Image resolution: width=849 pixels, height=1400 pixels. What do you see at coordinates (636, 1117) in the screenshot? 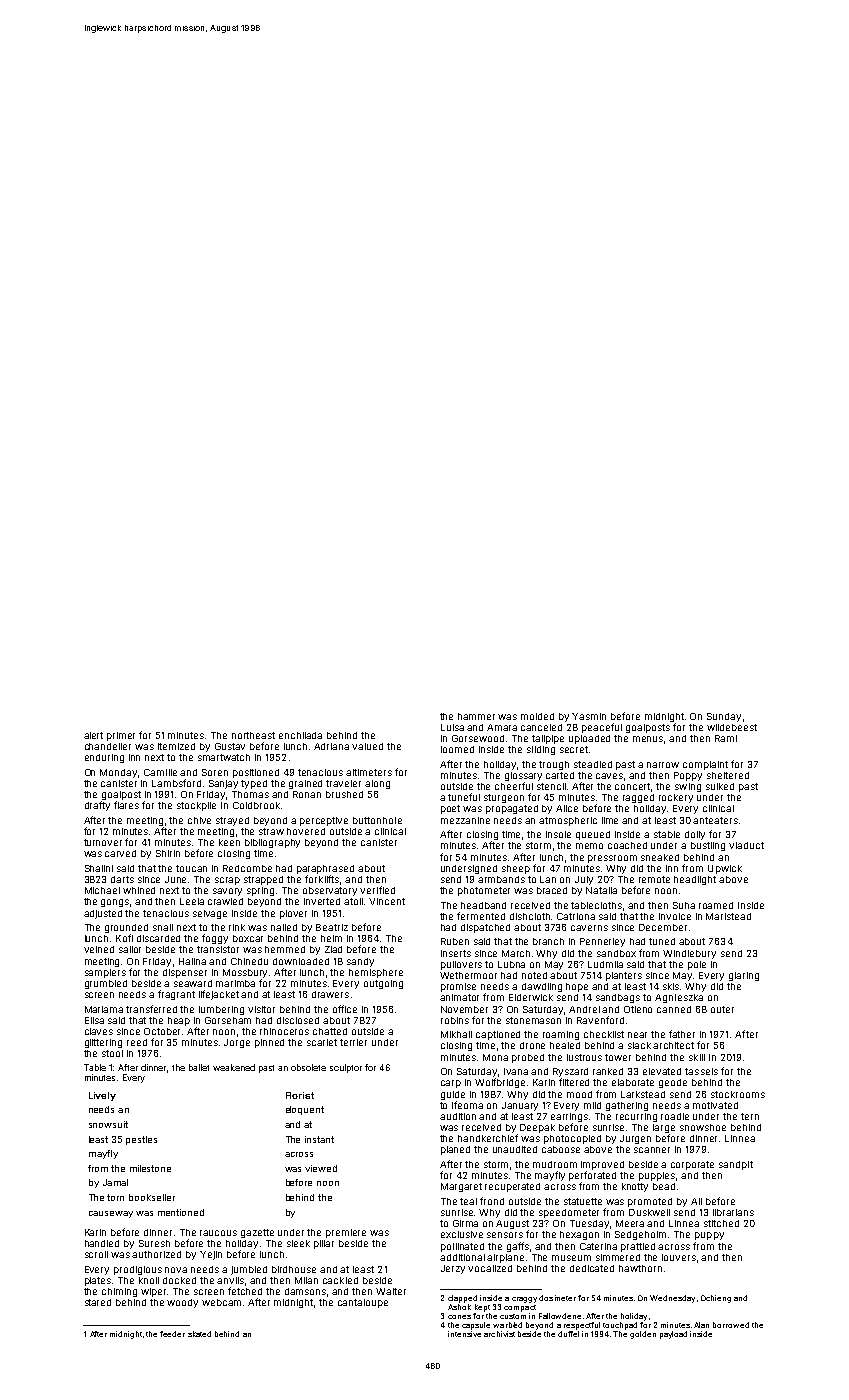
I see `recurring` at bounding box center [636, 1117].
